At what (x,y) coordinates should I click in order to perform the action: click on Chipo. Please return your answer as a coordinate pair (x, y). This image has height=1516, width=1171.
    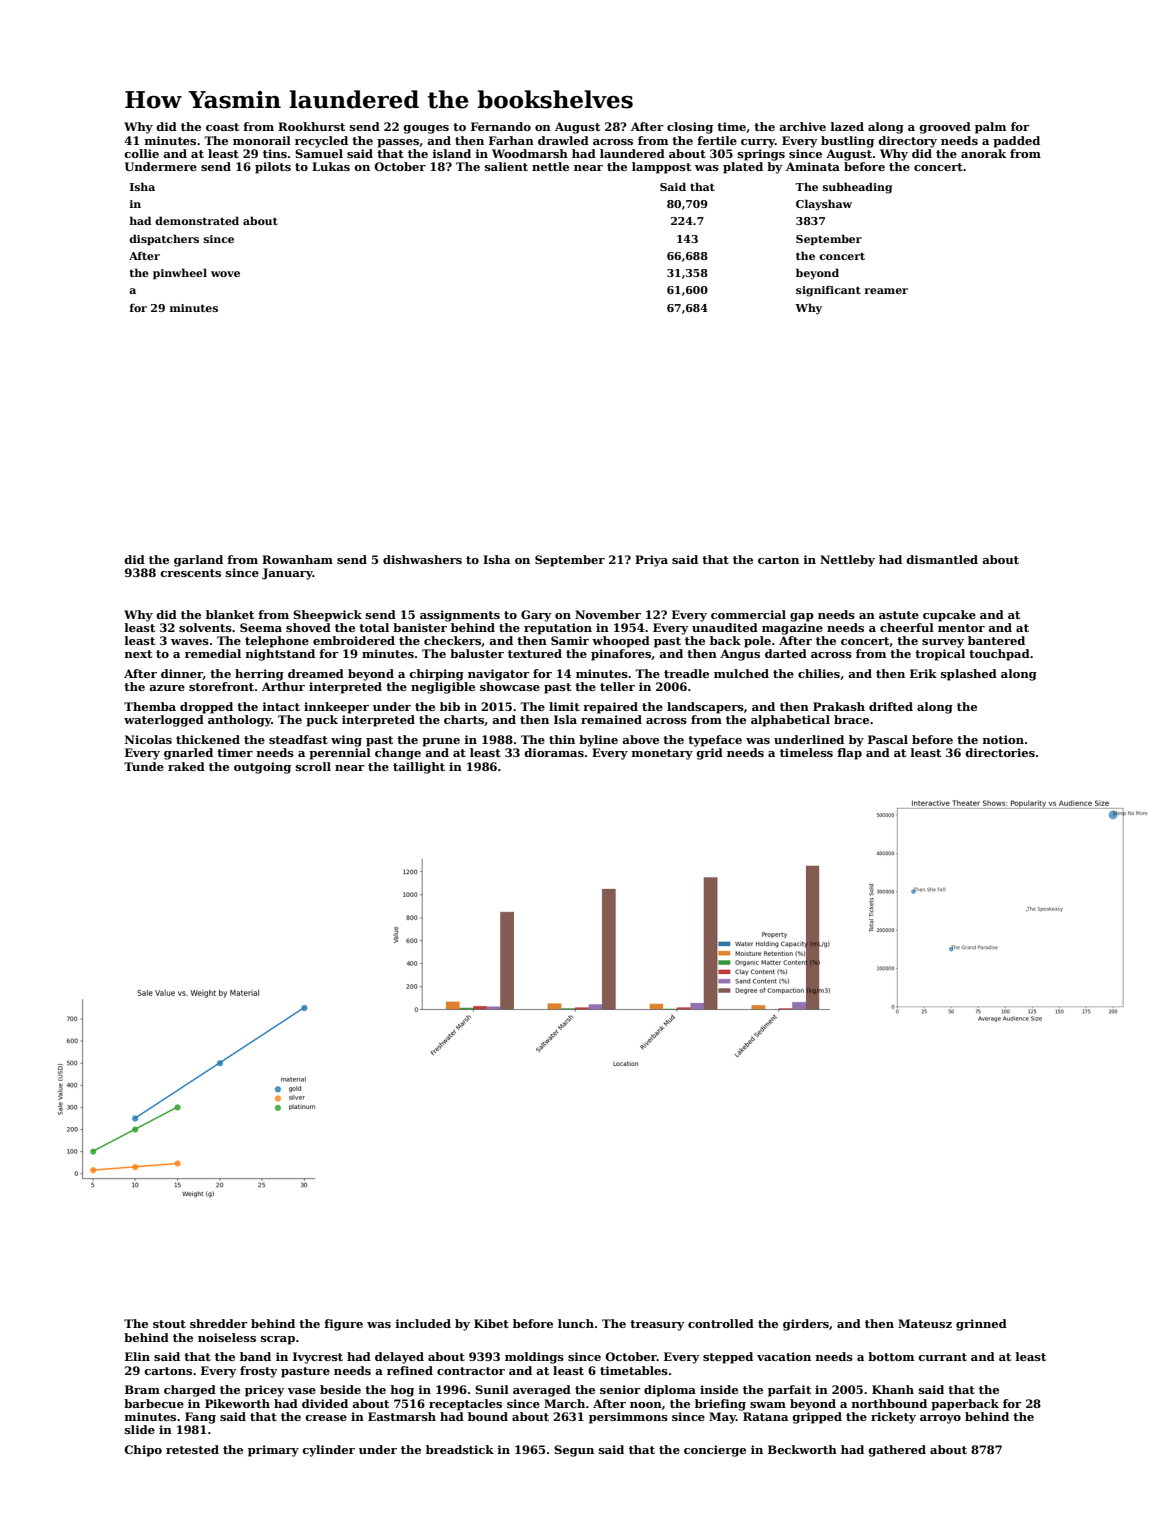
    Looking at the image, I should click on (143, 1451).
